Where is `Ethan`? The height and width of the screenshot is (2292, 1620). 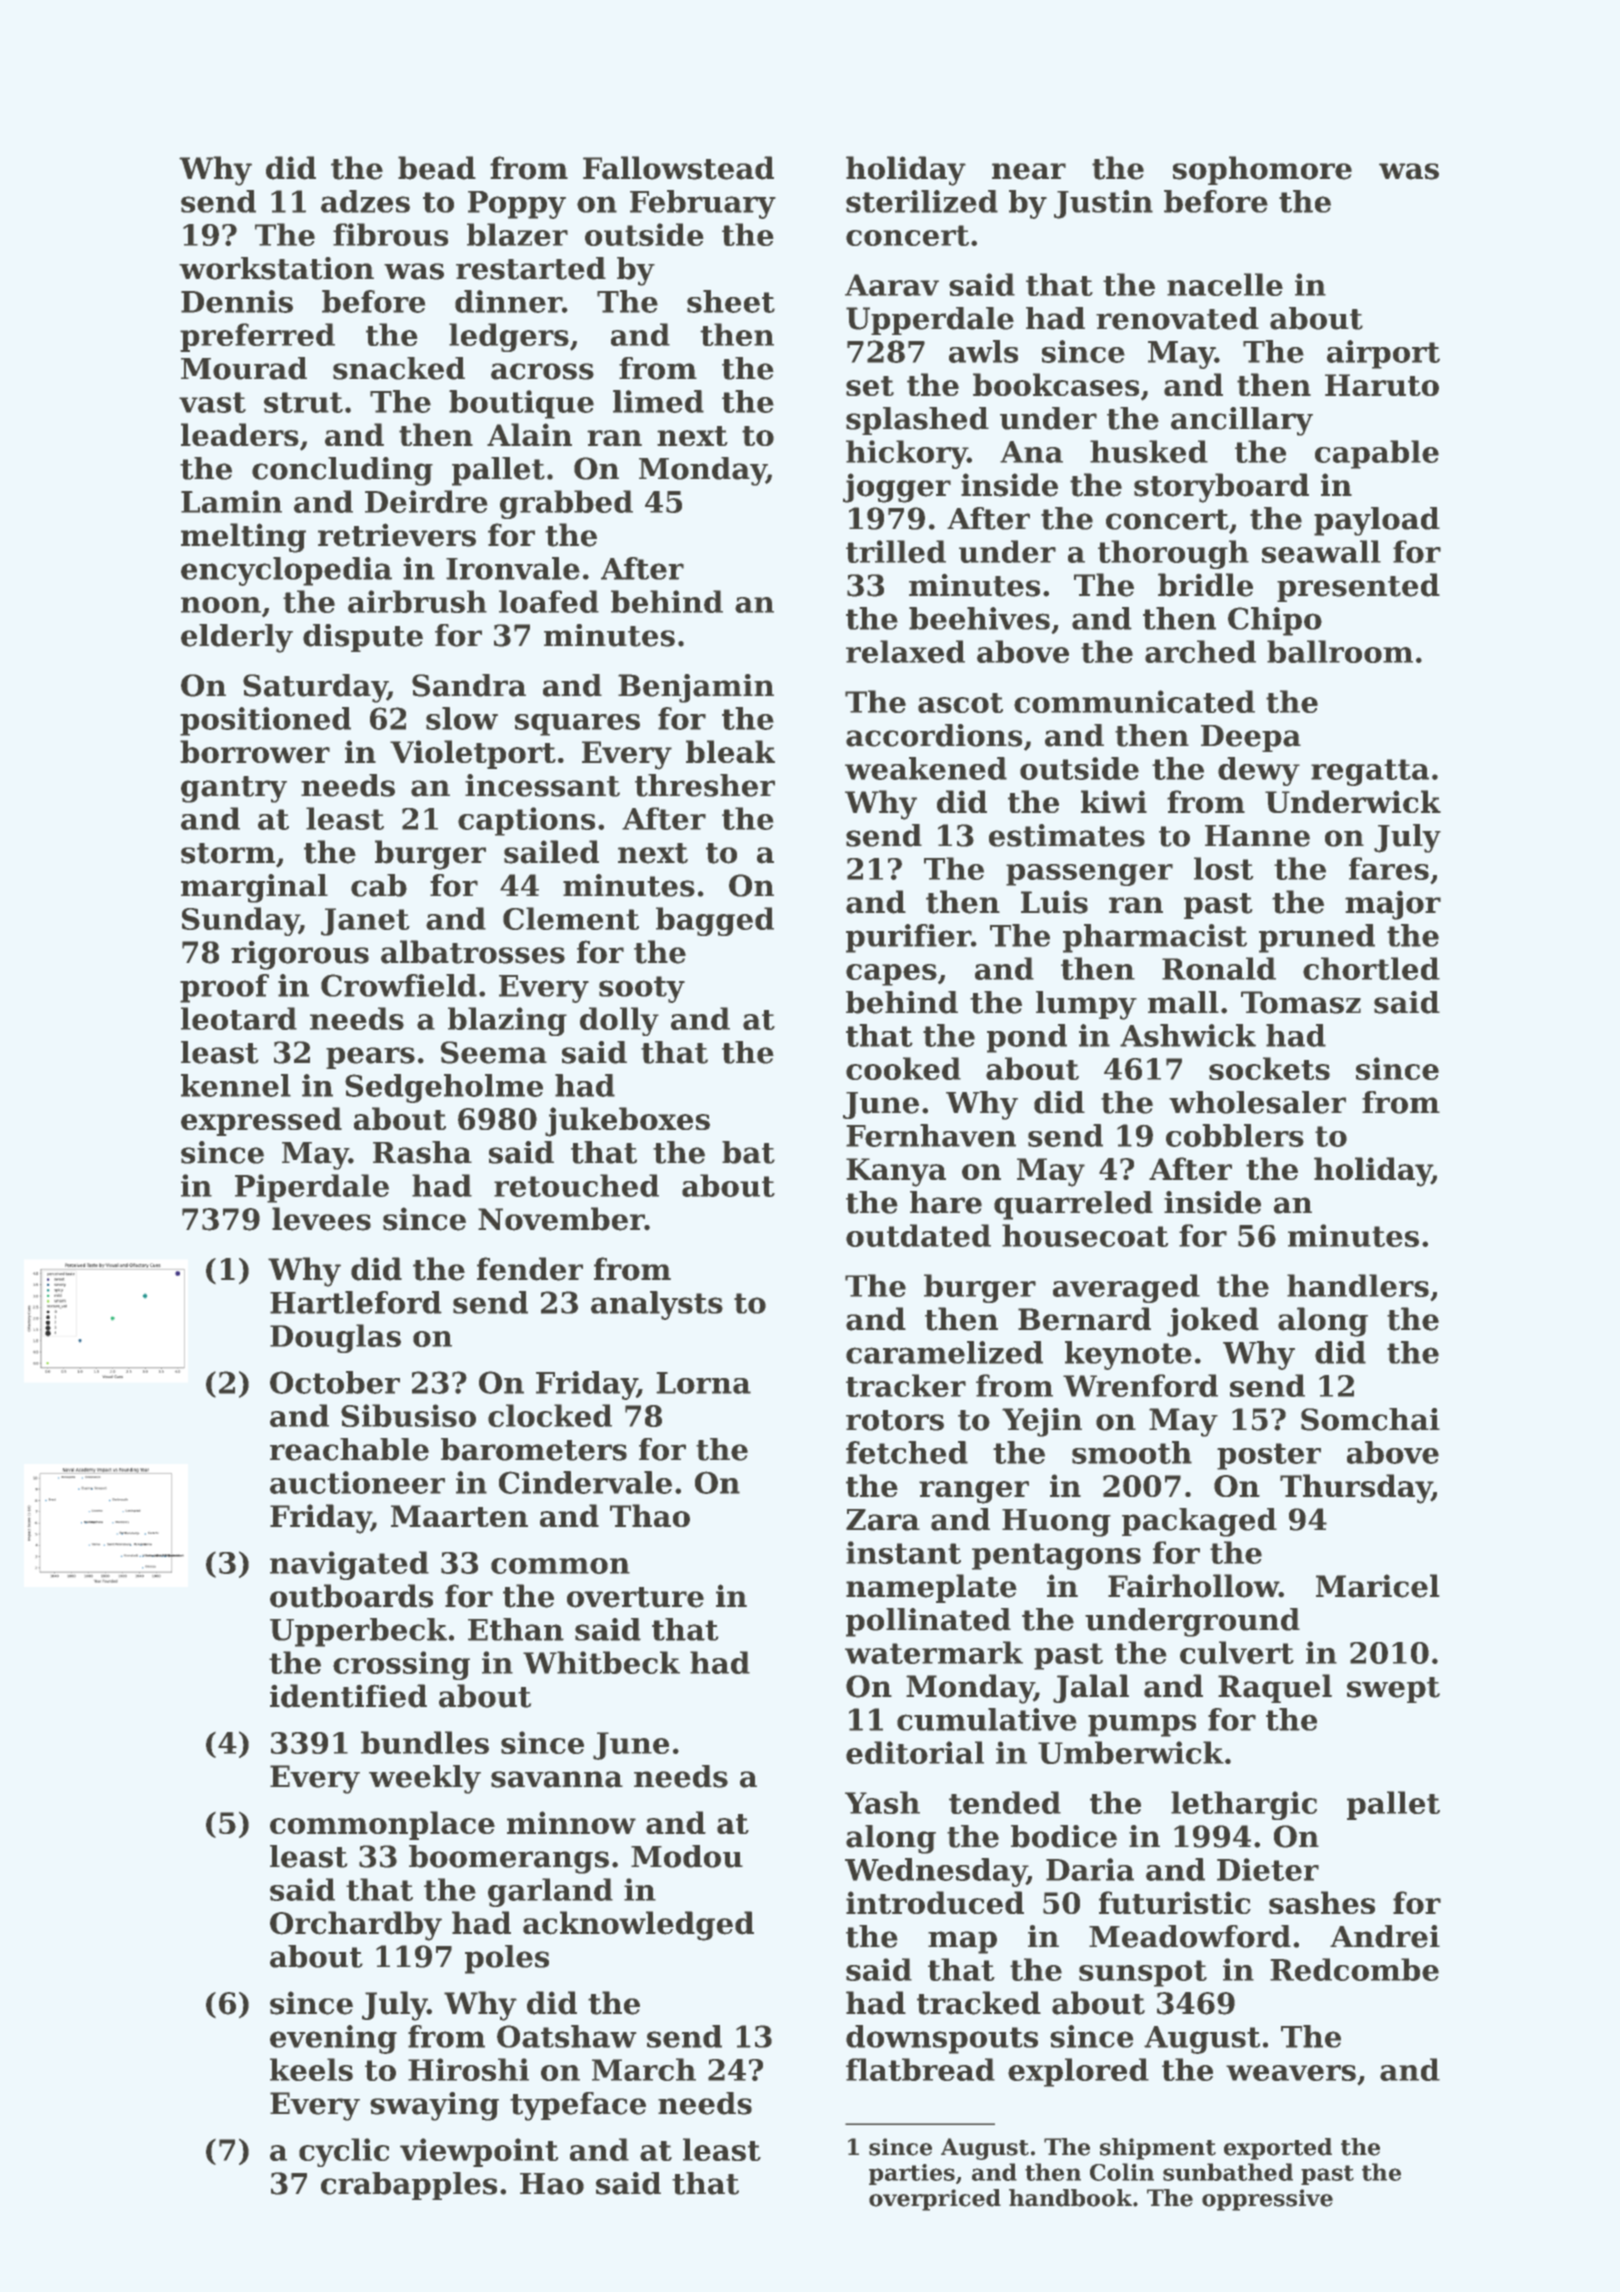
Ethan is located at coordinates (516, 1629).
